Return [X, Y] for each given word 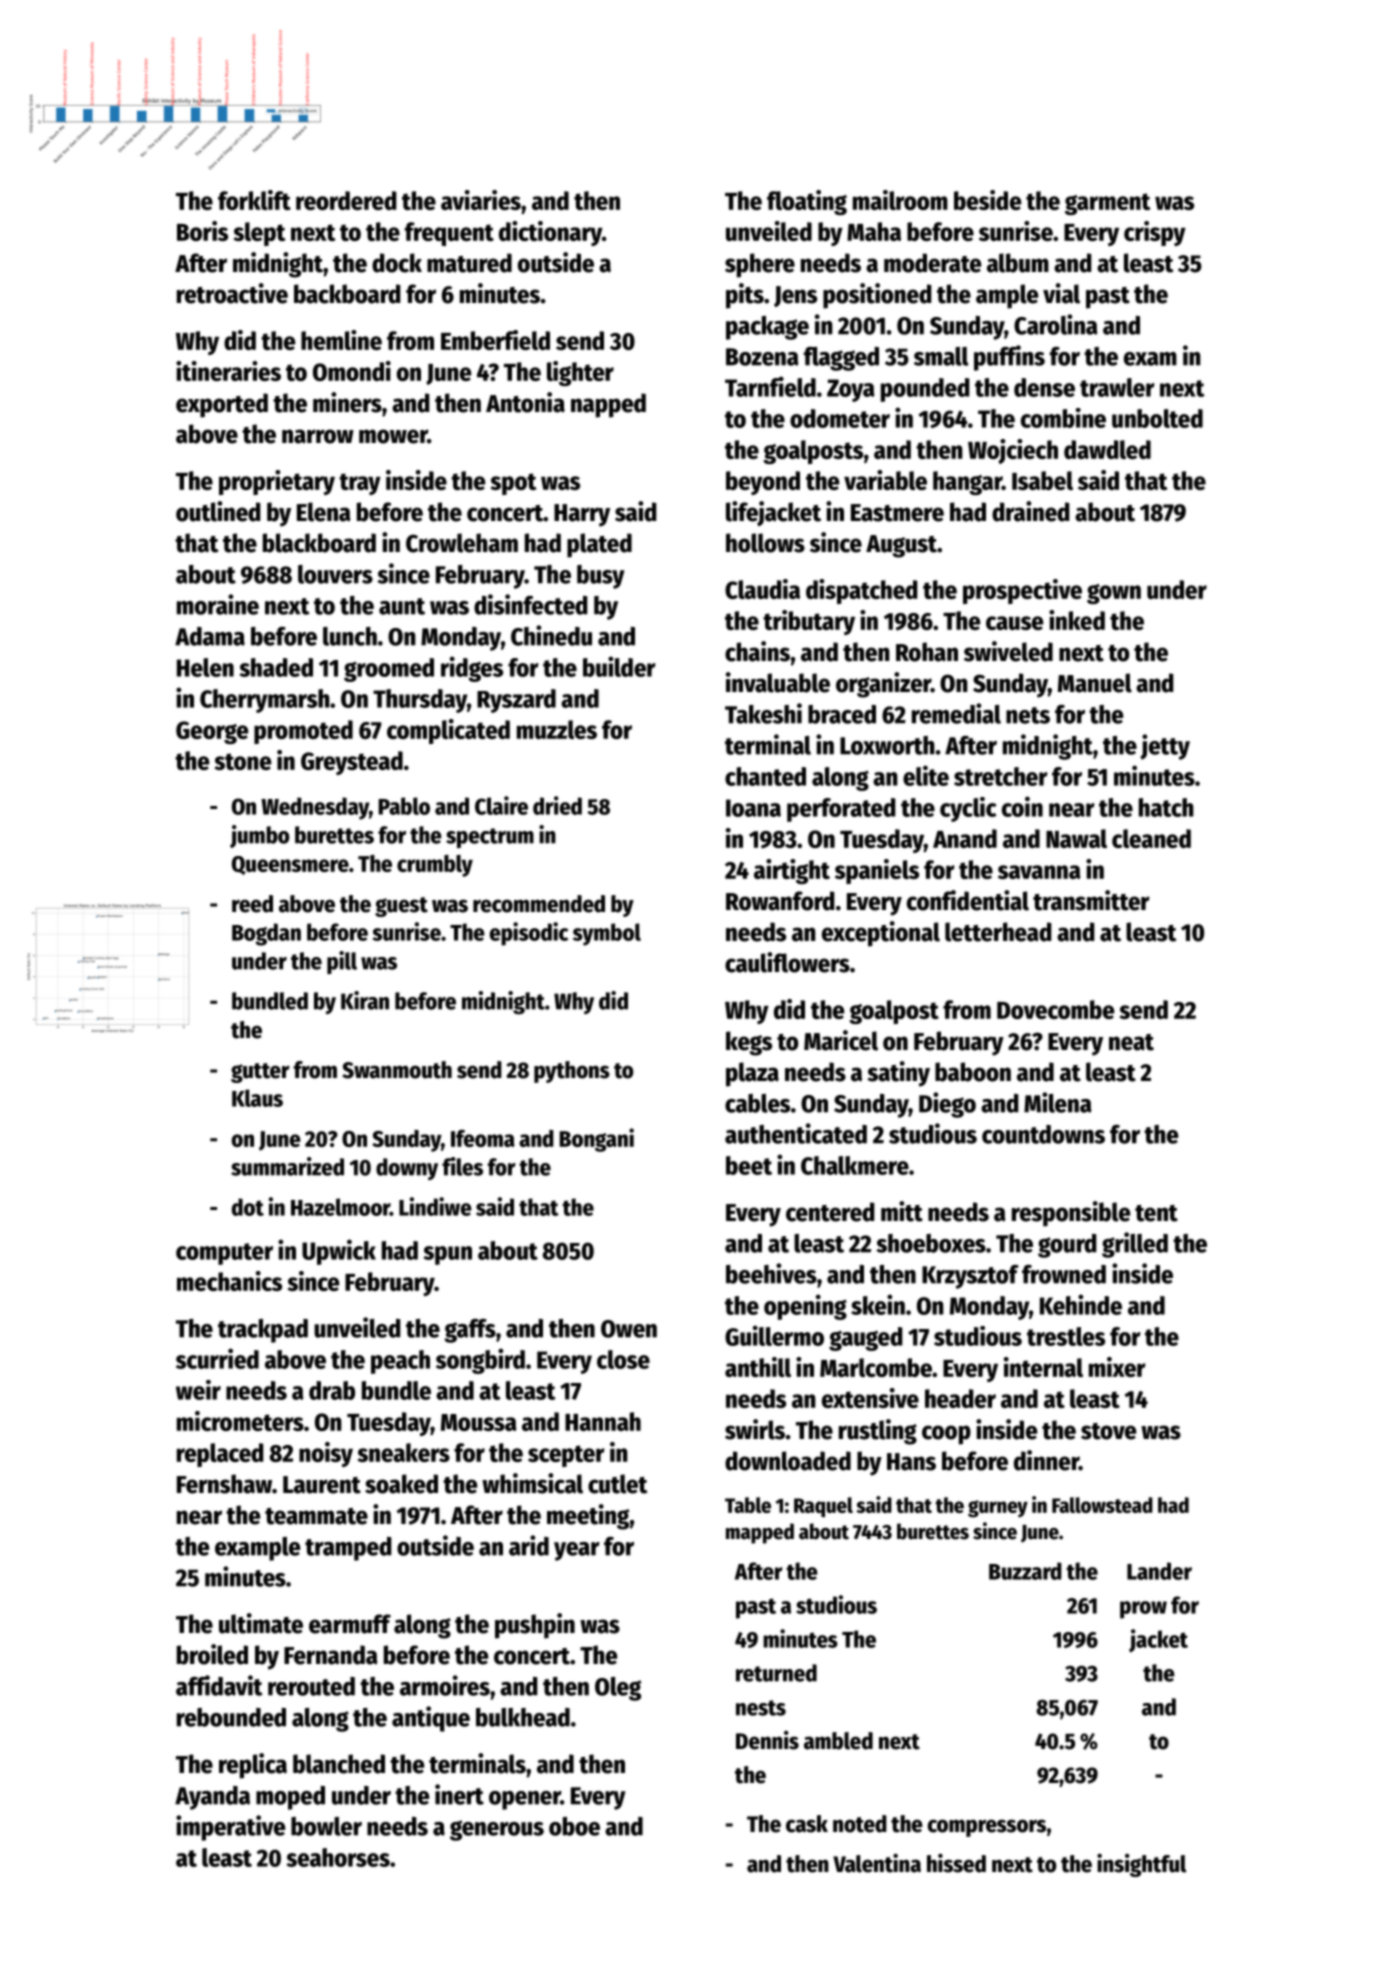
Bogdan [266, 934]
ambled [838, 1741]
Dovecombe [1055, 1009]
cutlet [617, 1484]
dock [397, 263]
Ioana [753, 808]
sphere [760, 265]
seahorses [338, 1857]
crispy [1155, 233]
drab [332, 1390]
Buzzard [1025, 1571]
